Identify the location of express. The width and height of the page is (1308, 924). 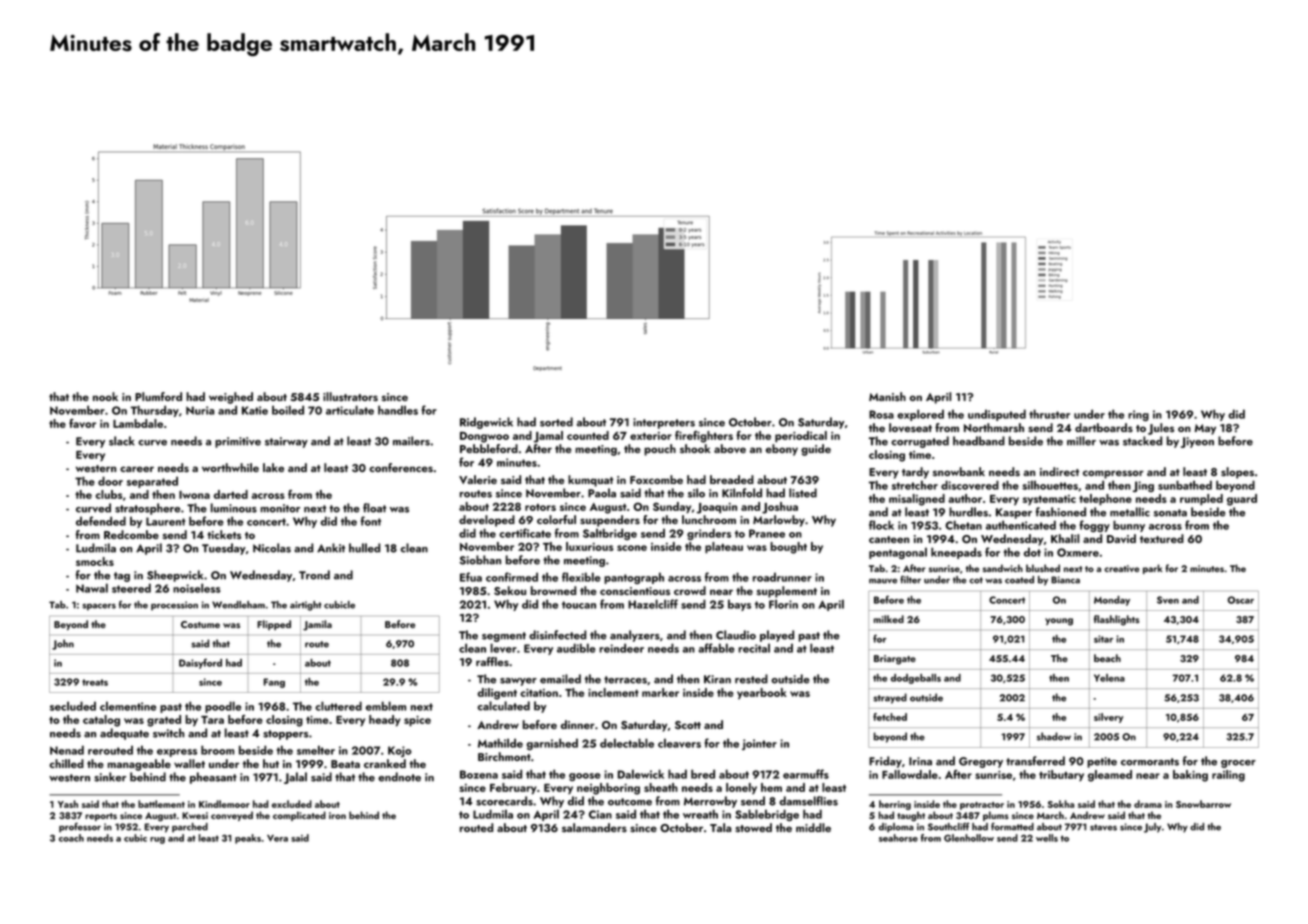
(177, 753).
